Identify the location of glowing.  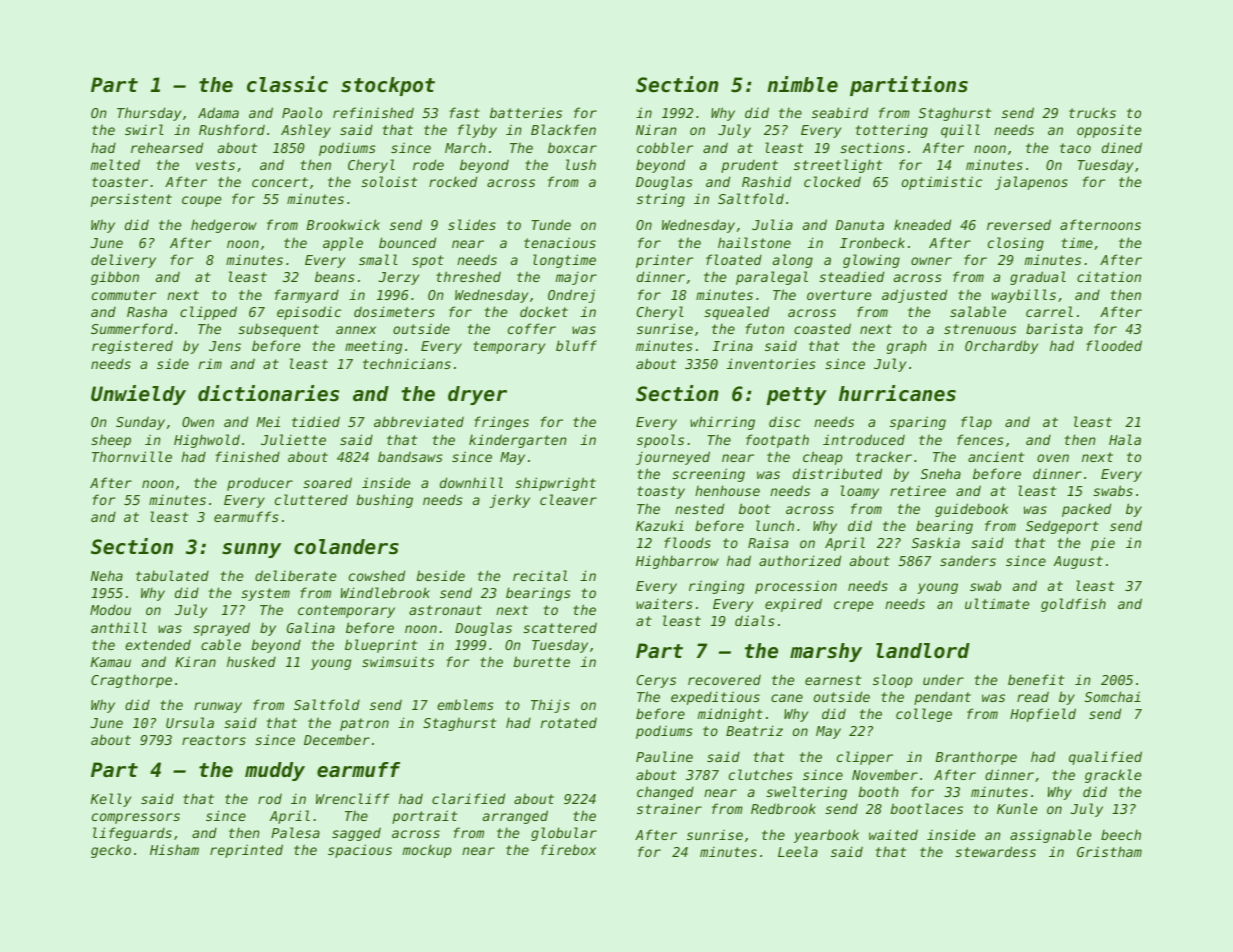
(871, 261).
